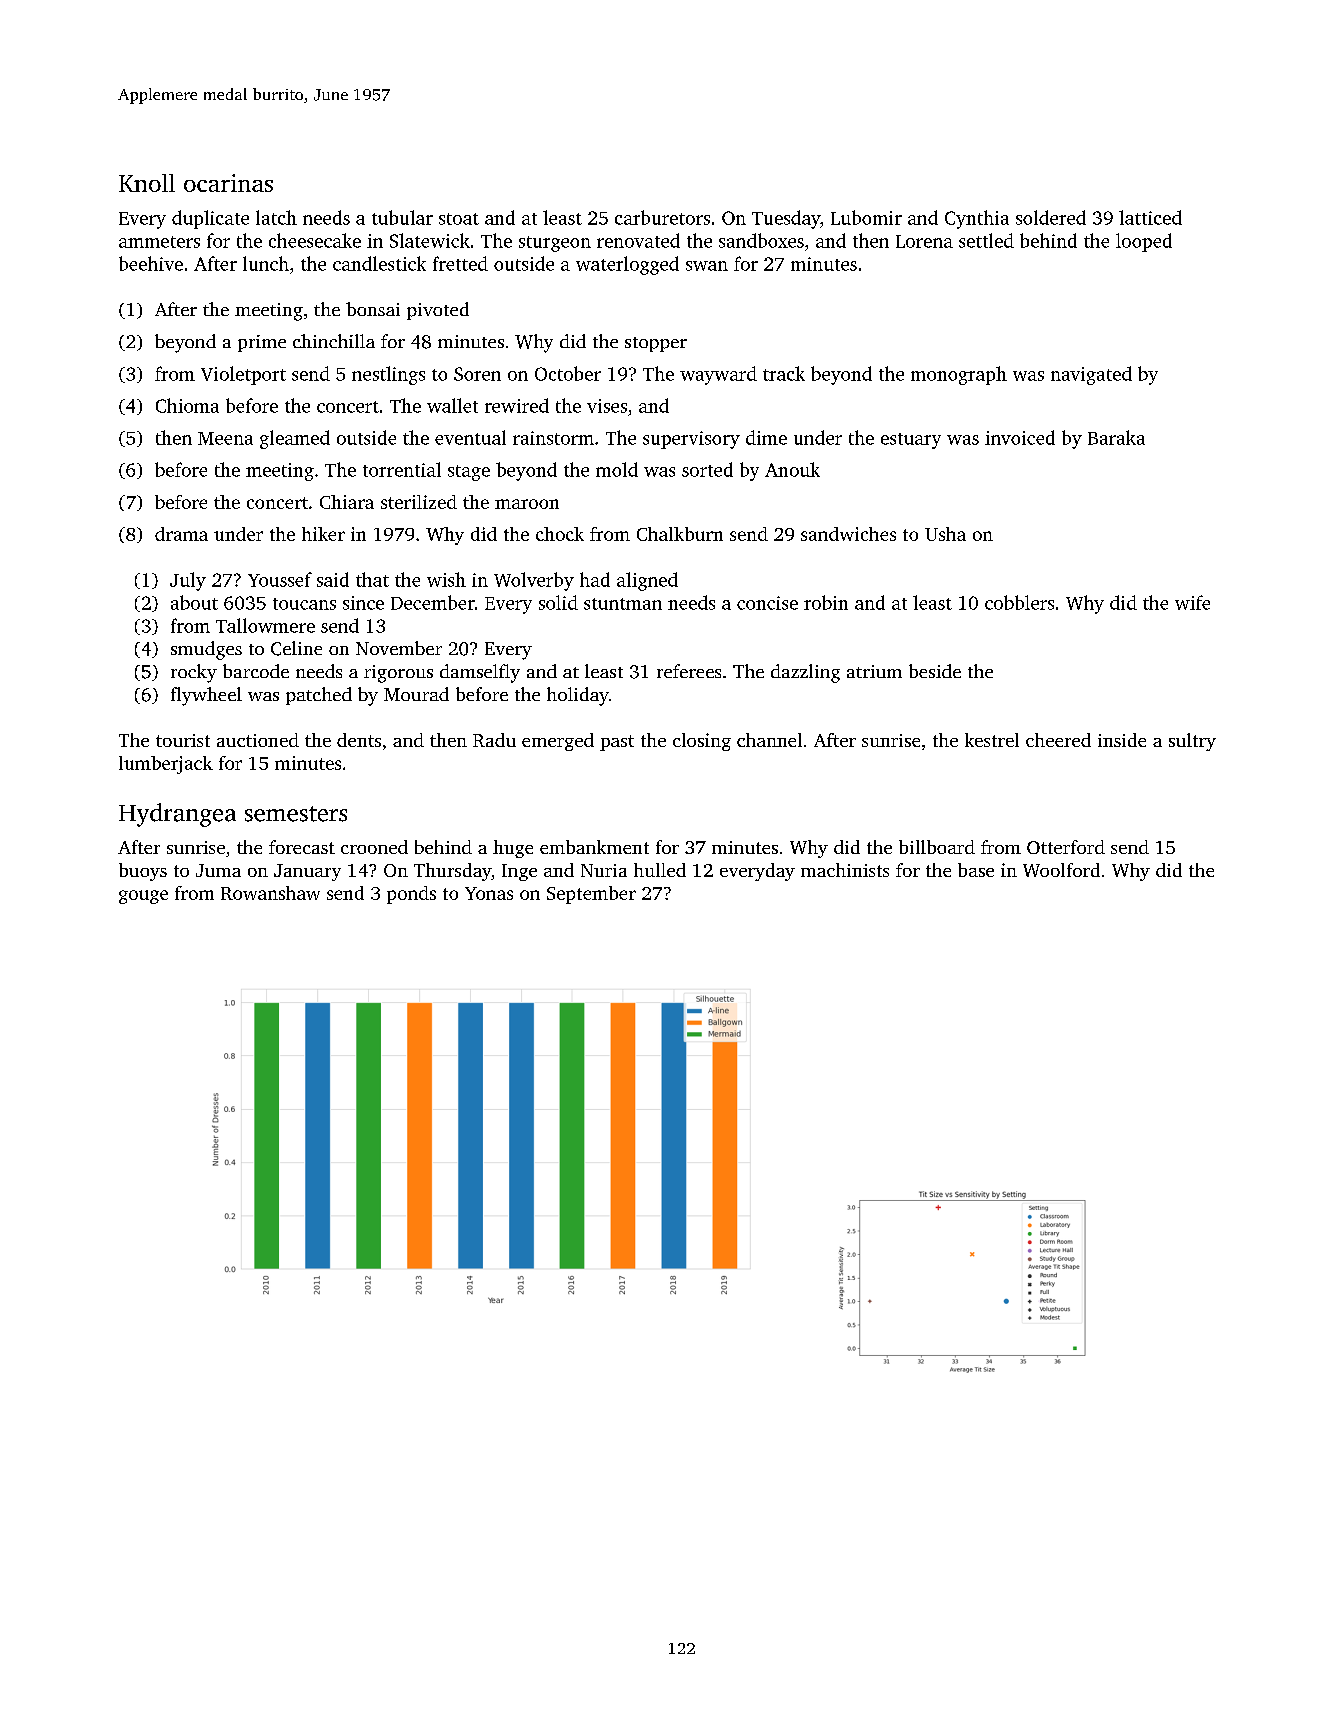 Image resolution: width=1335 pixels, height=1728 pixels. What do you see at coordinates (143, 897) in the screenshot?
I see `gouge` at bounding box center [143, 897].
